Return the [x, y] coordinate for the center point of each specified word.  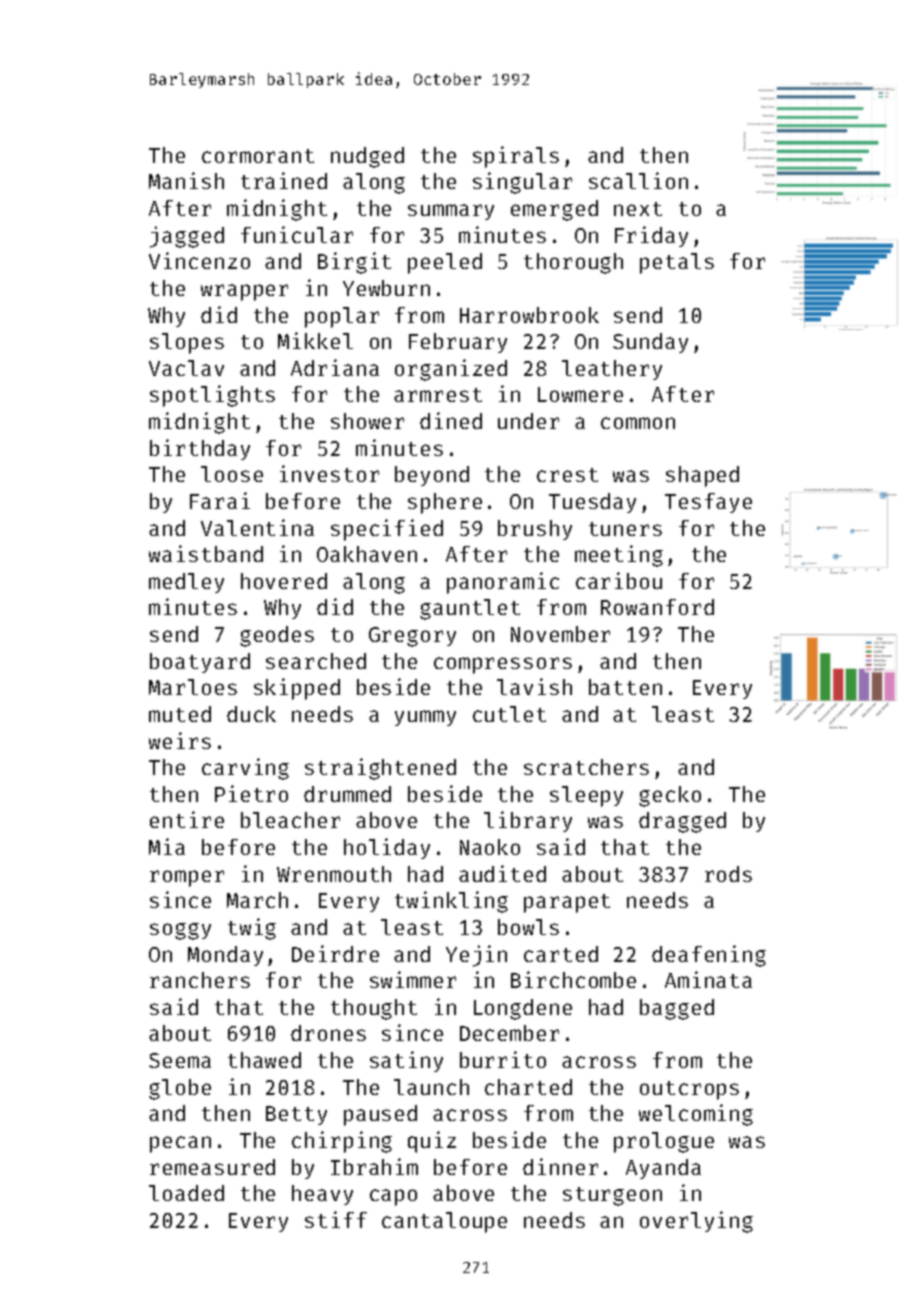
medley [186, 583]
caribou [619, 580]
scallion [638, 180]
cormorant [258, 156]
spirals [516, 157]
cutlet [509, 714]
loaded [186, 1193]
